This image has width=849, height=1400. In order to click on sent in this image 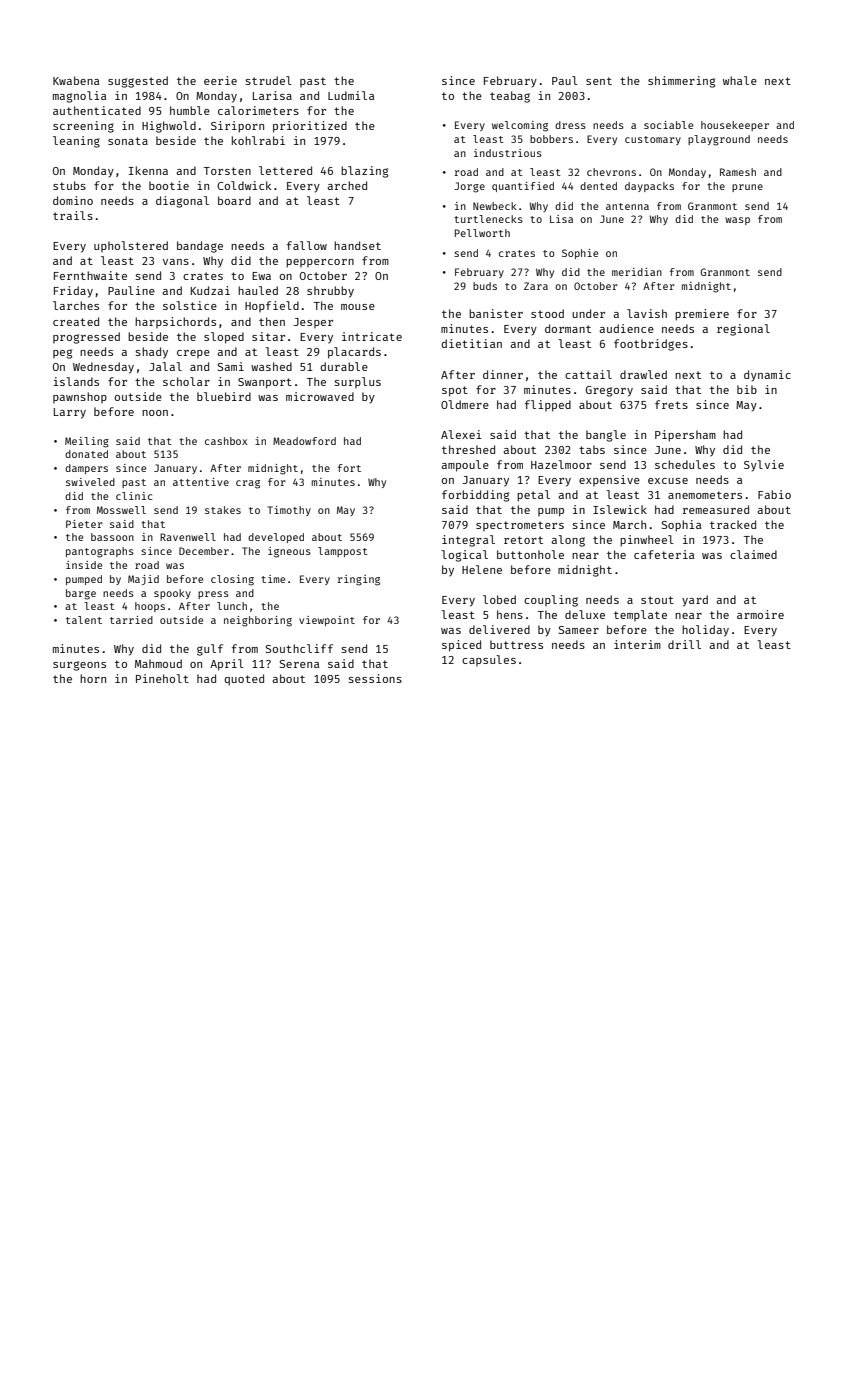, I will do `click(599, 81)`.
